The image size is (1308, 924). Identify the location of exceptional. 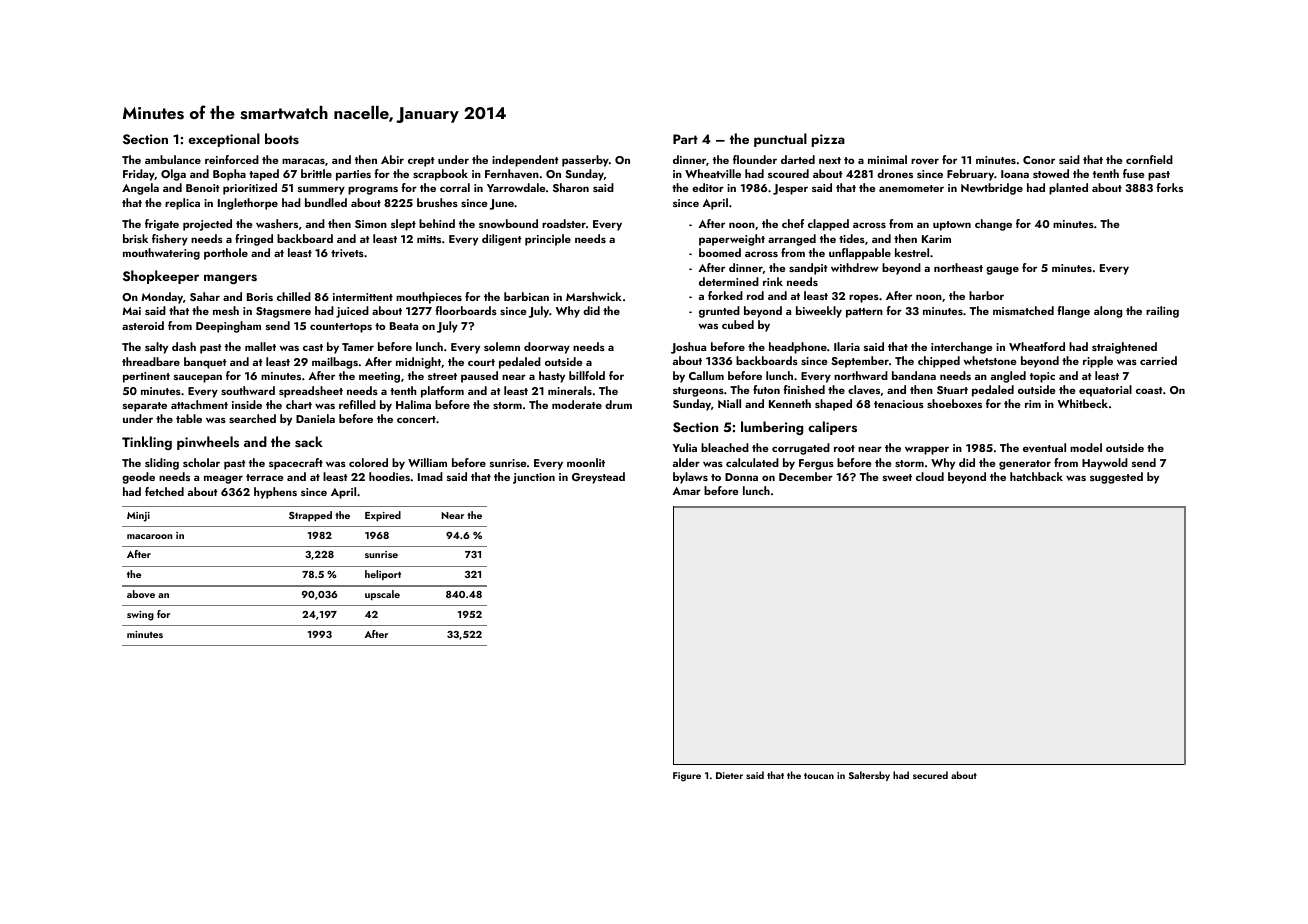
(224, 140).
